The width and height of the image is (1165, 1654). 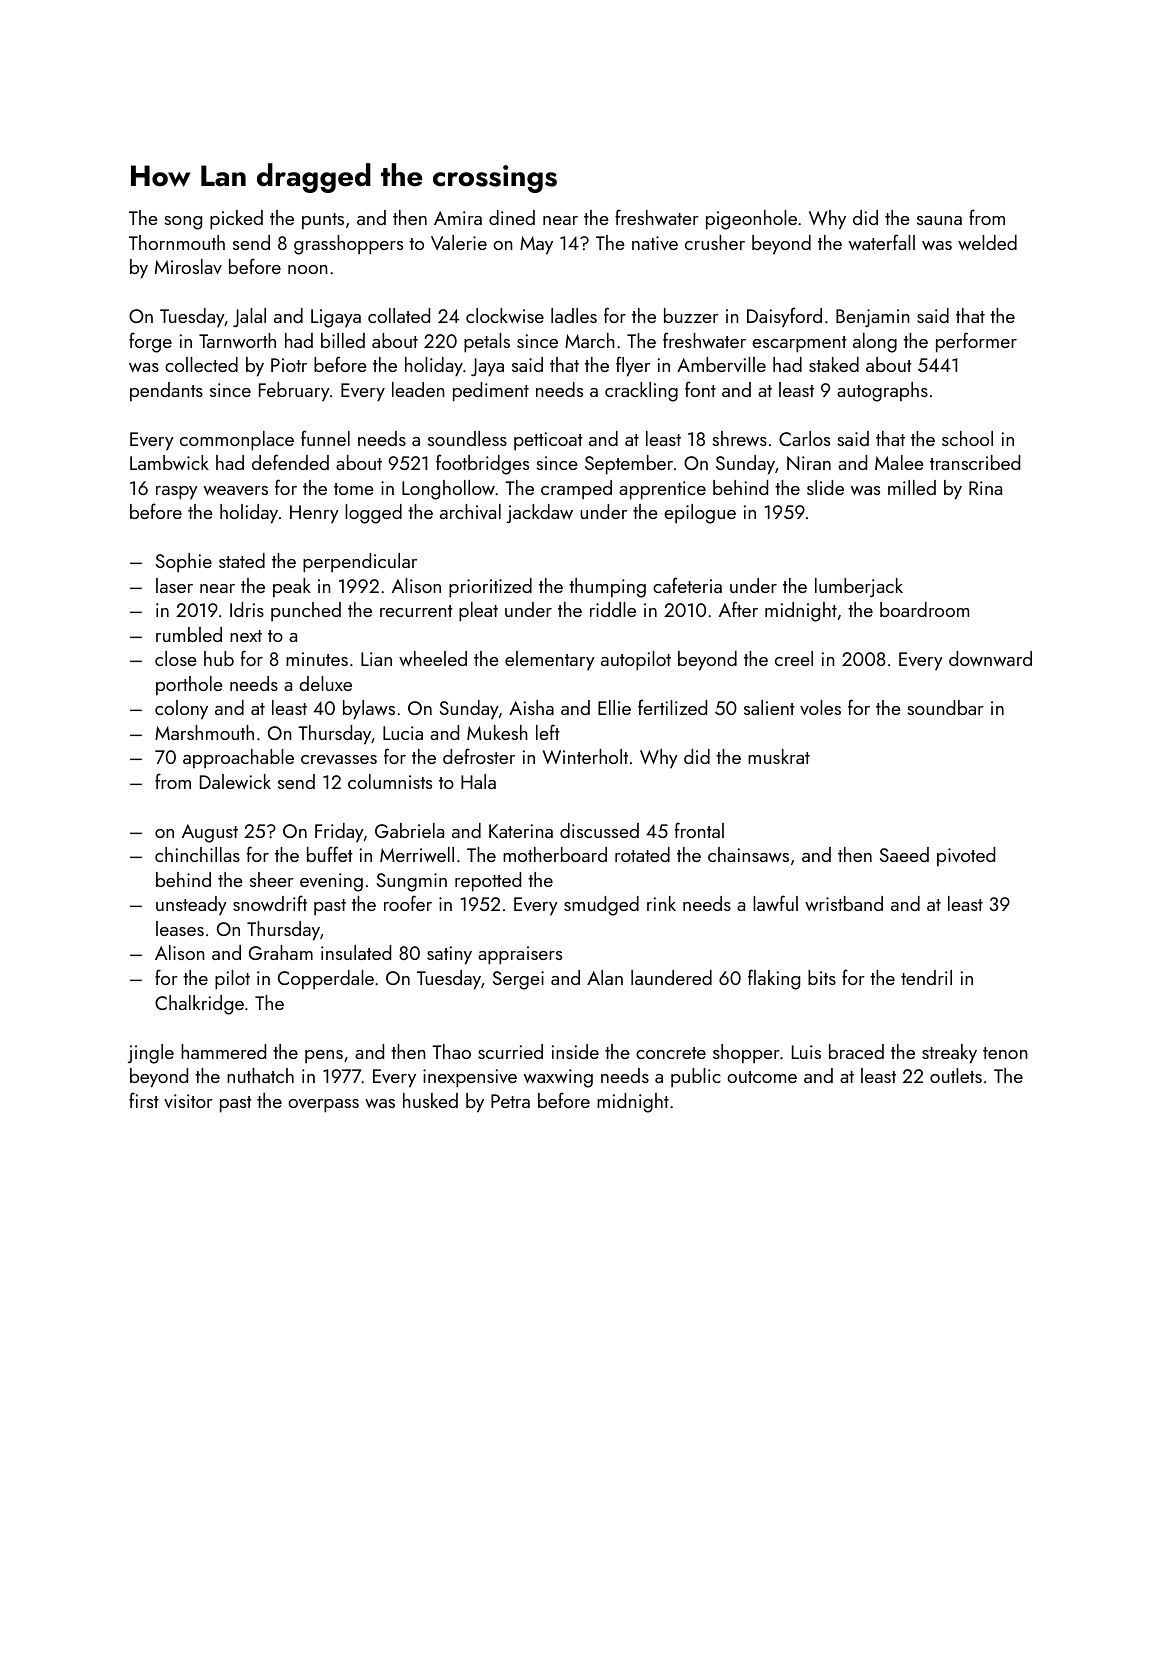 I want to click on transcribed, so click(x=975, y=462).
